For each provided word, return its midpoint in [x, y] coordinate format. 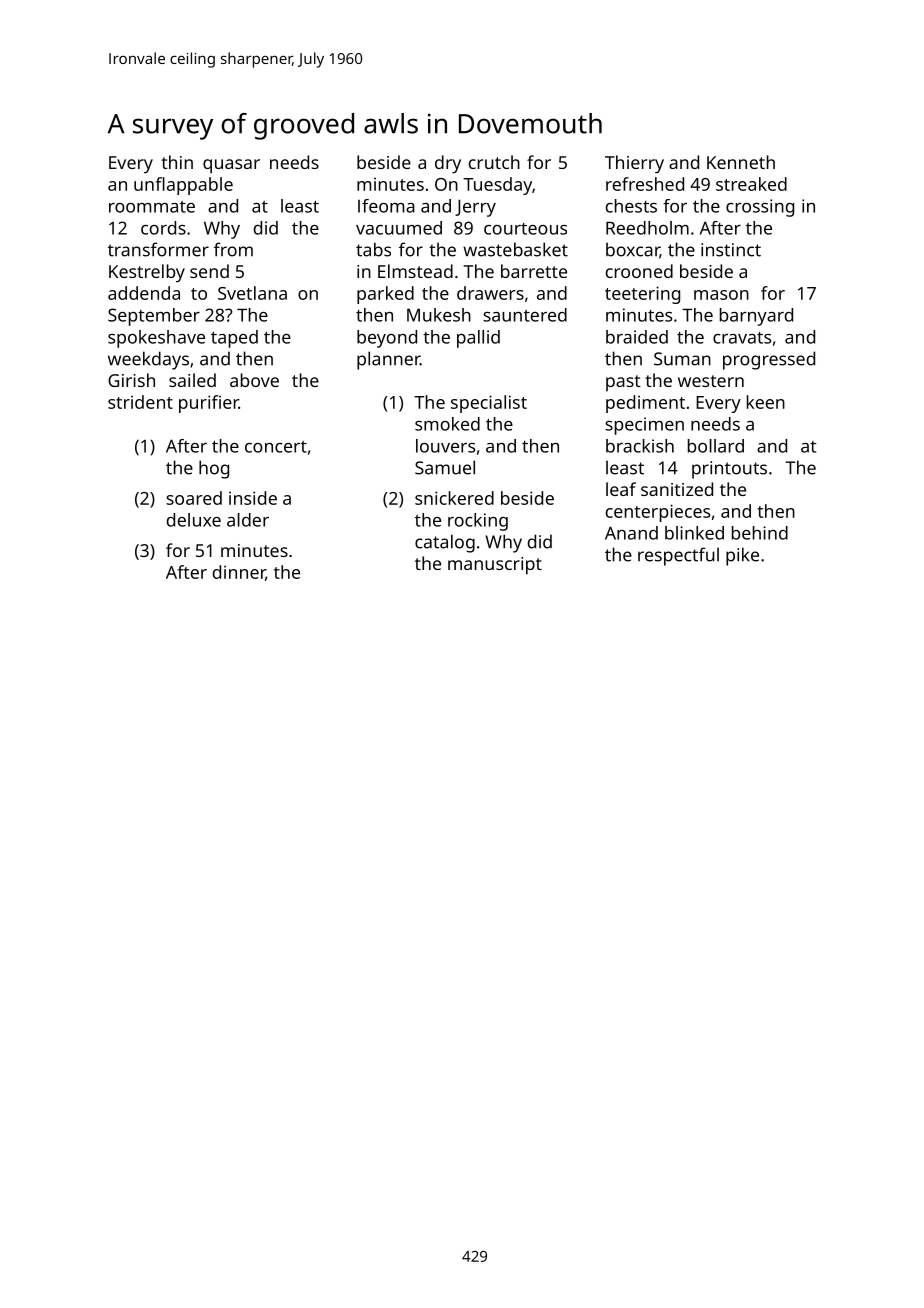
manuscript [495, 566]
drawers [490, 293]
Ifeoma [386, 206]
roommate [152, 207]
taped [234, 339]
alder [248, 520]
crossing [760, 208]
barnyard [756, 317]
